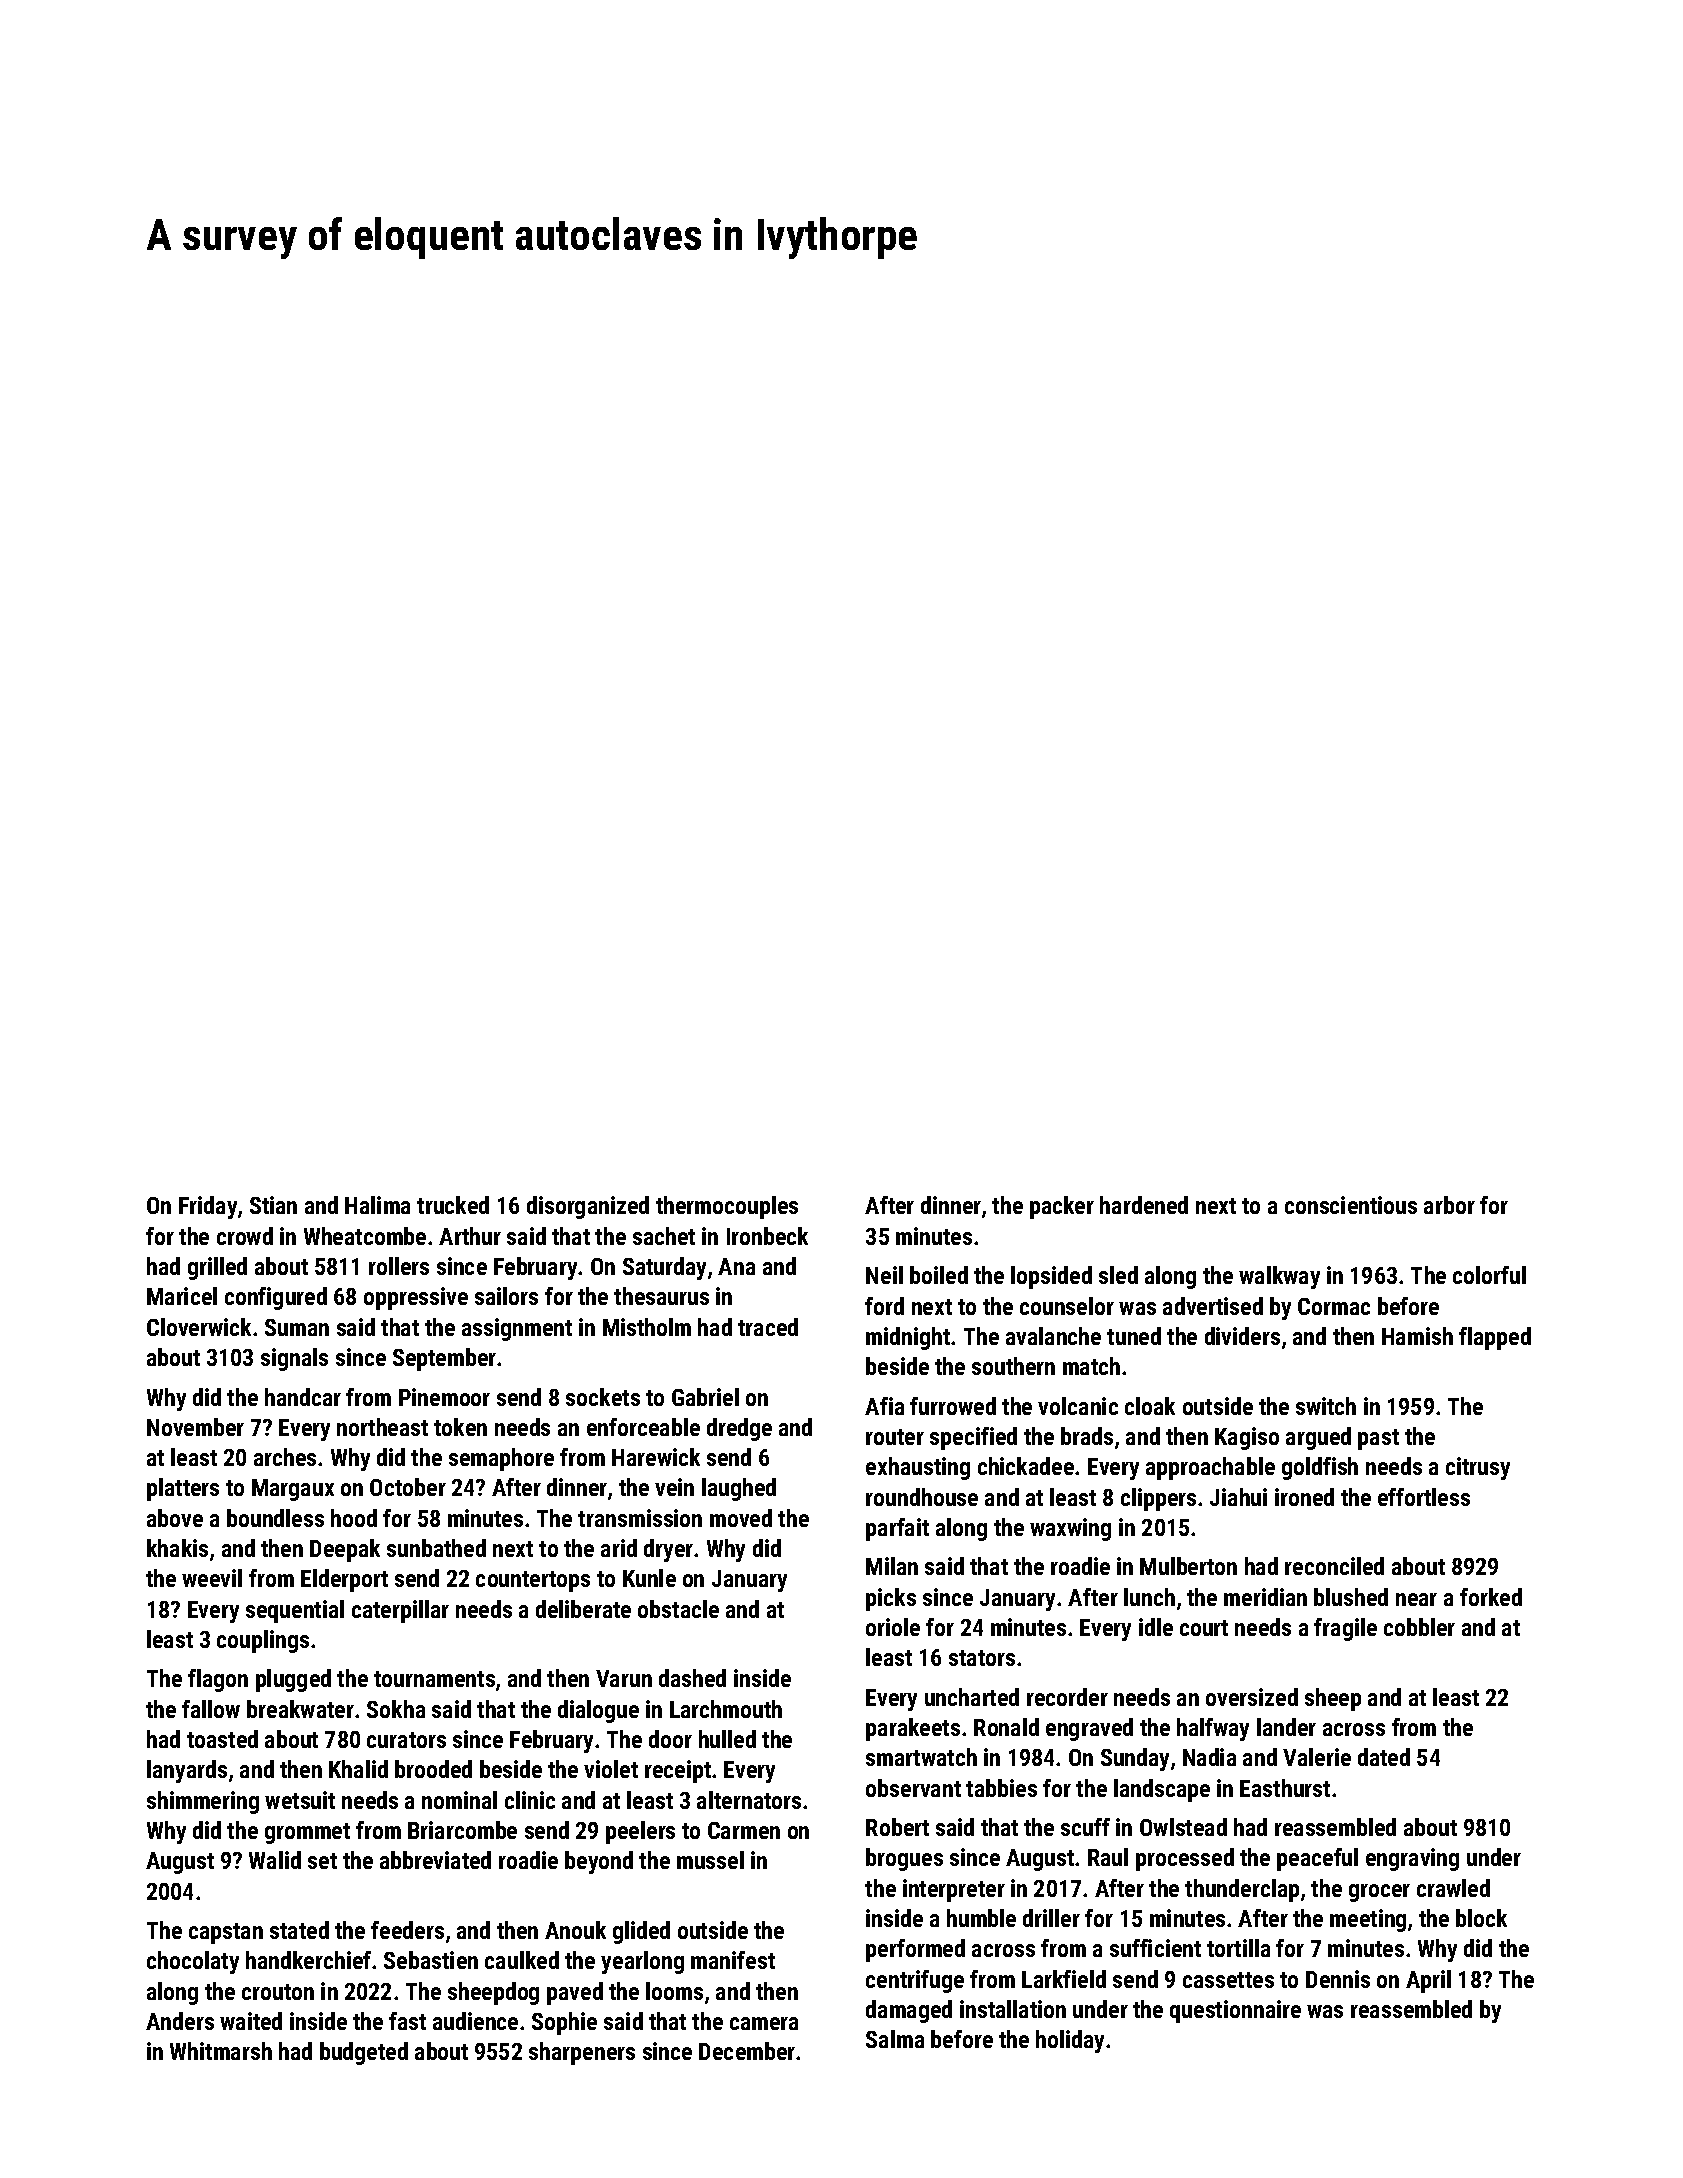 This screenshot has width=1683, height=2178. What do you see at coordinates (275, 1860) in the screenshot?
I see `Walid` at bounding box center [275, 1860].
